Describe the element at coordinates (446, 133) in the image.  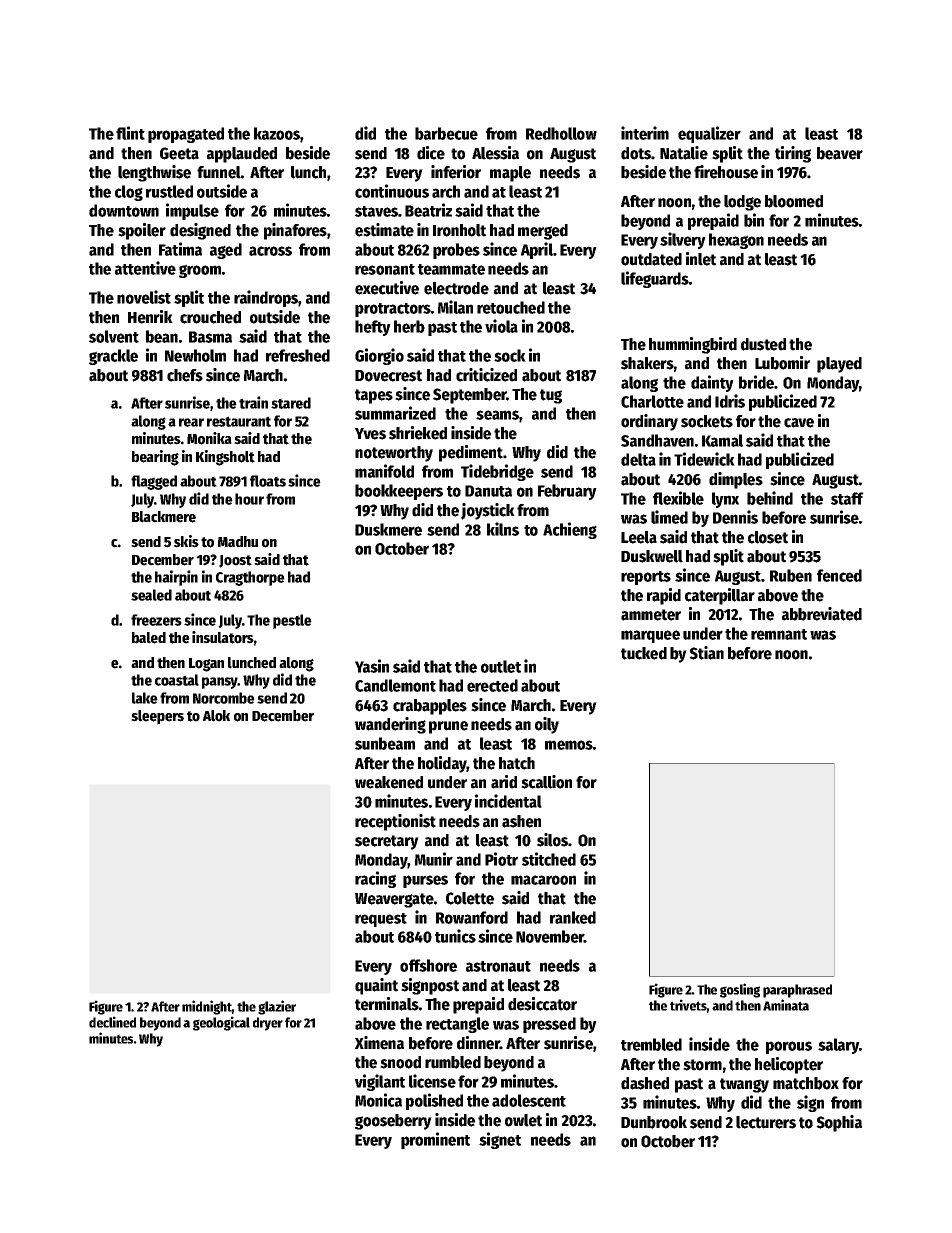
I see `barbecue` at that location.
